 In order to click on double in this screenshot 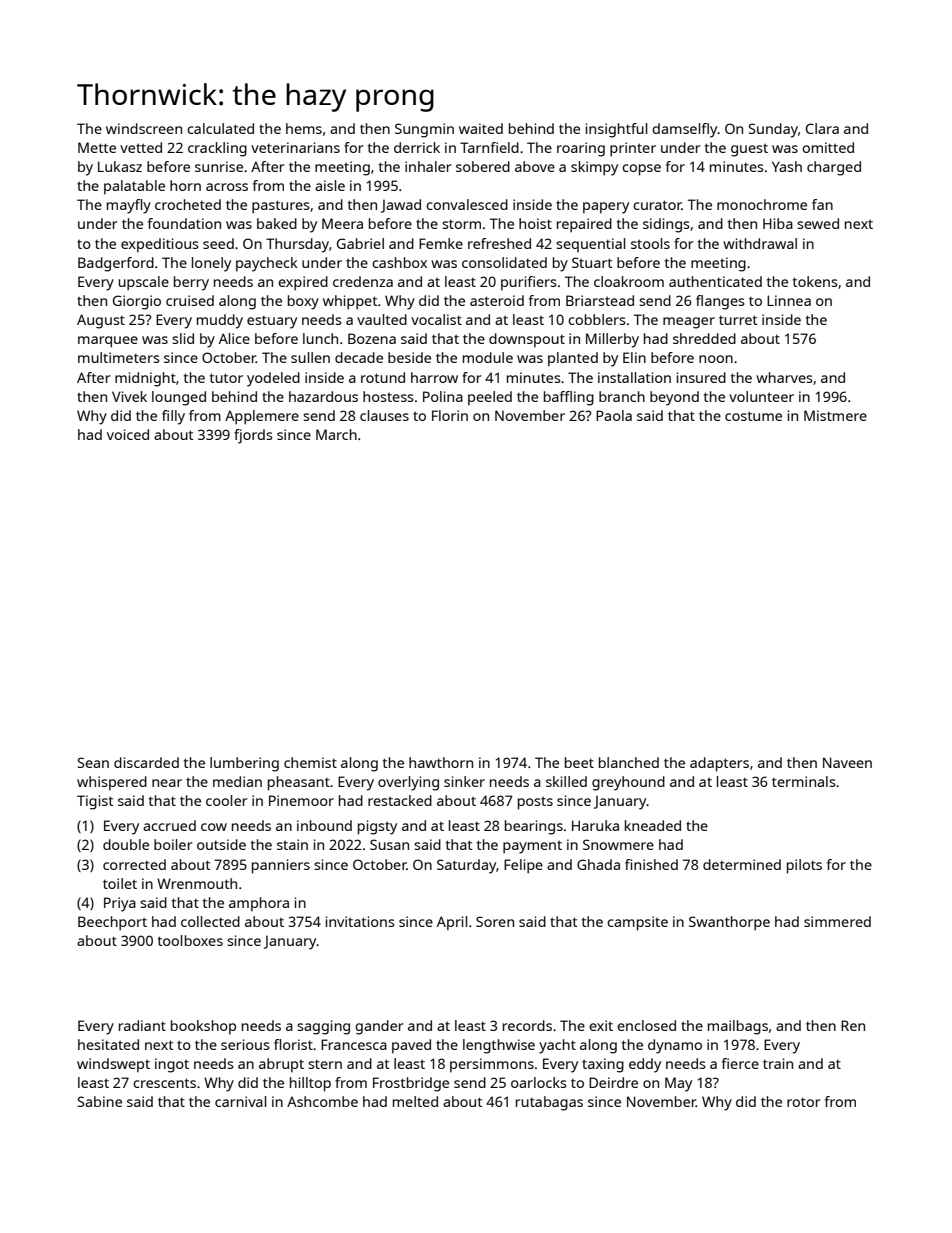, I will do `click(126, 844)`.
